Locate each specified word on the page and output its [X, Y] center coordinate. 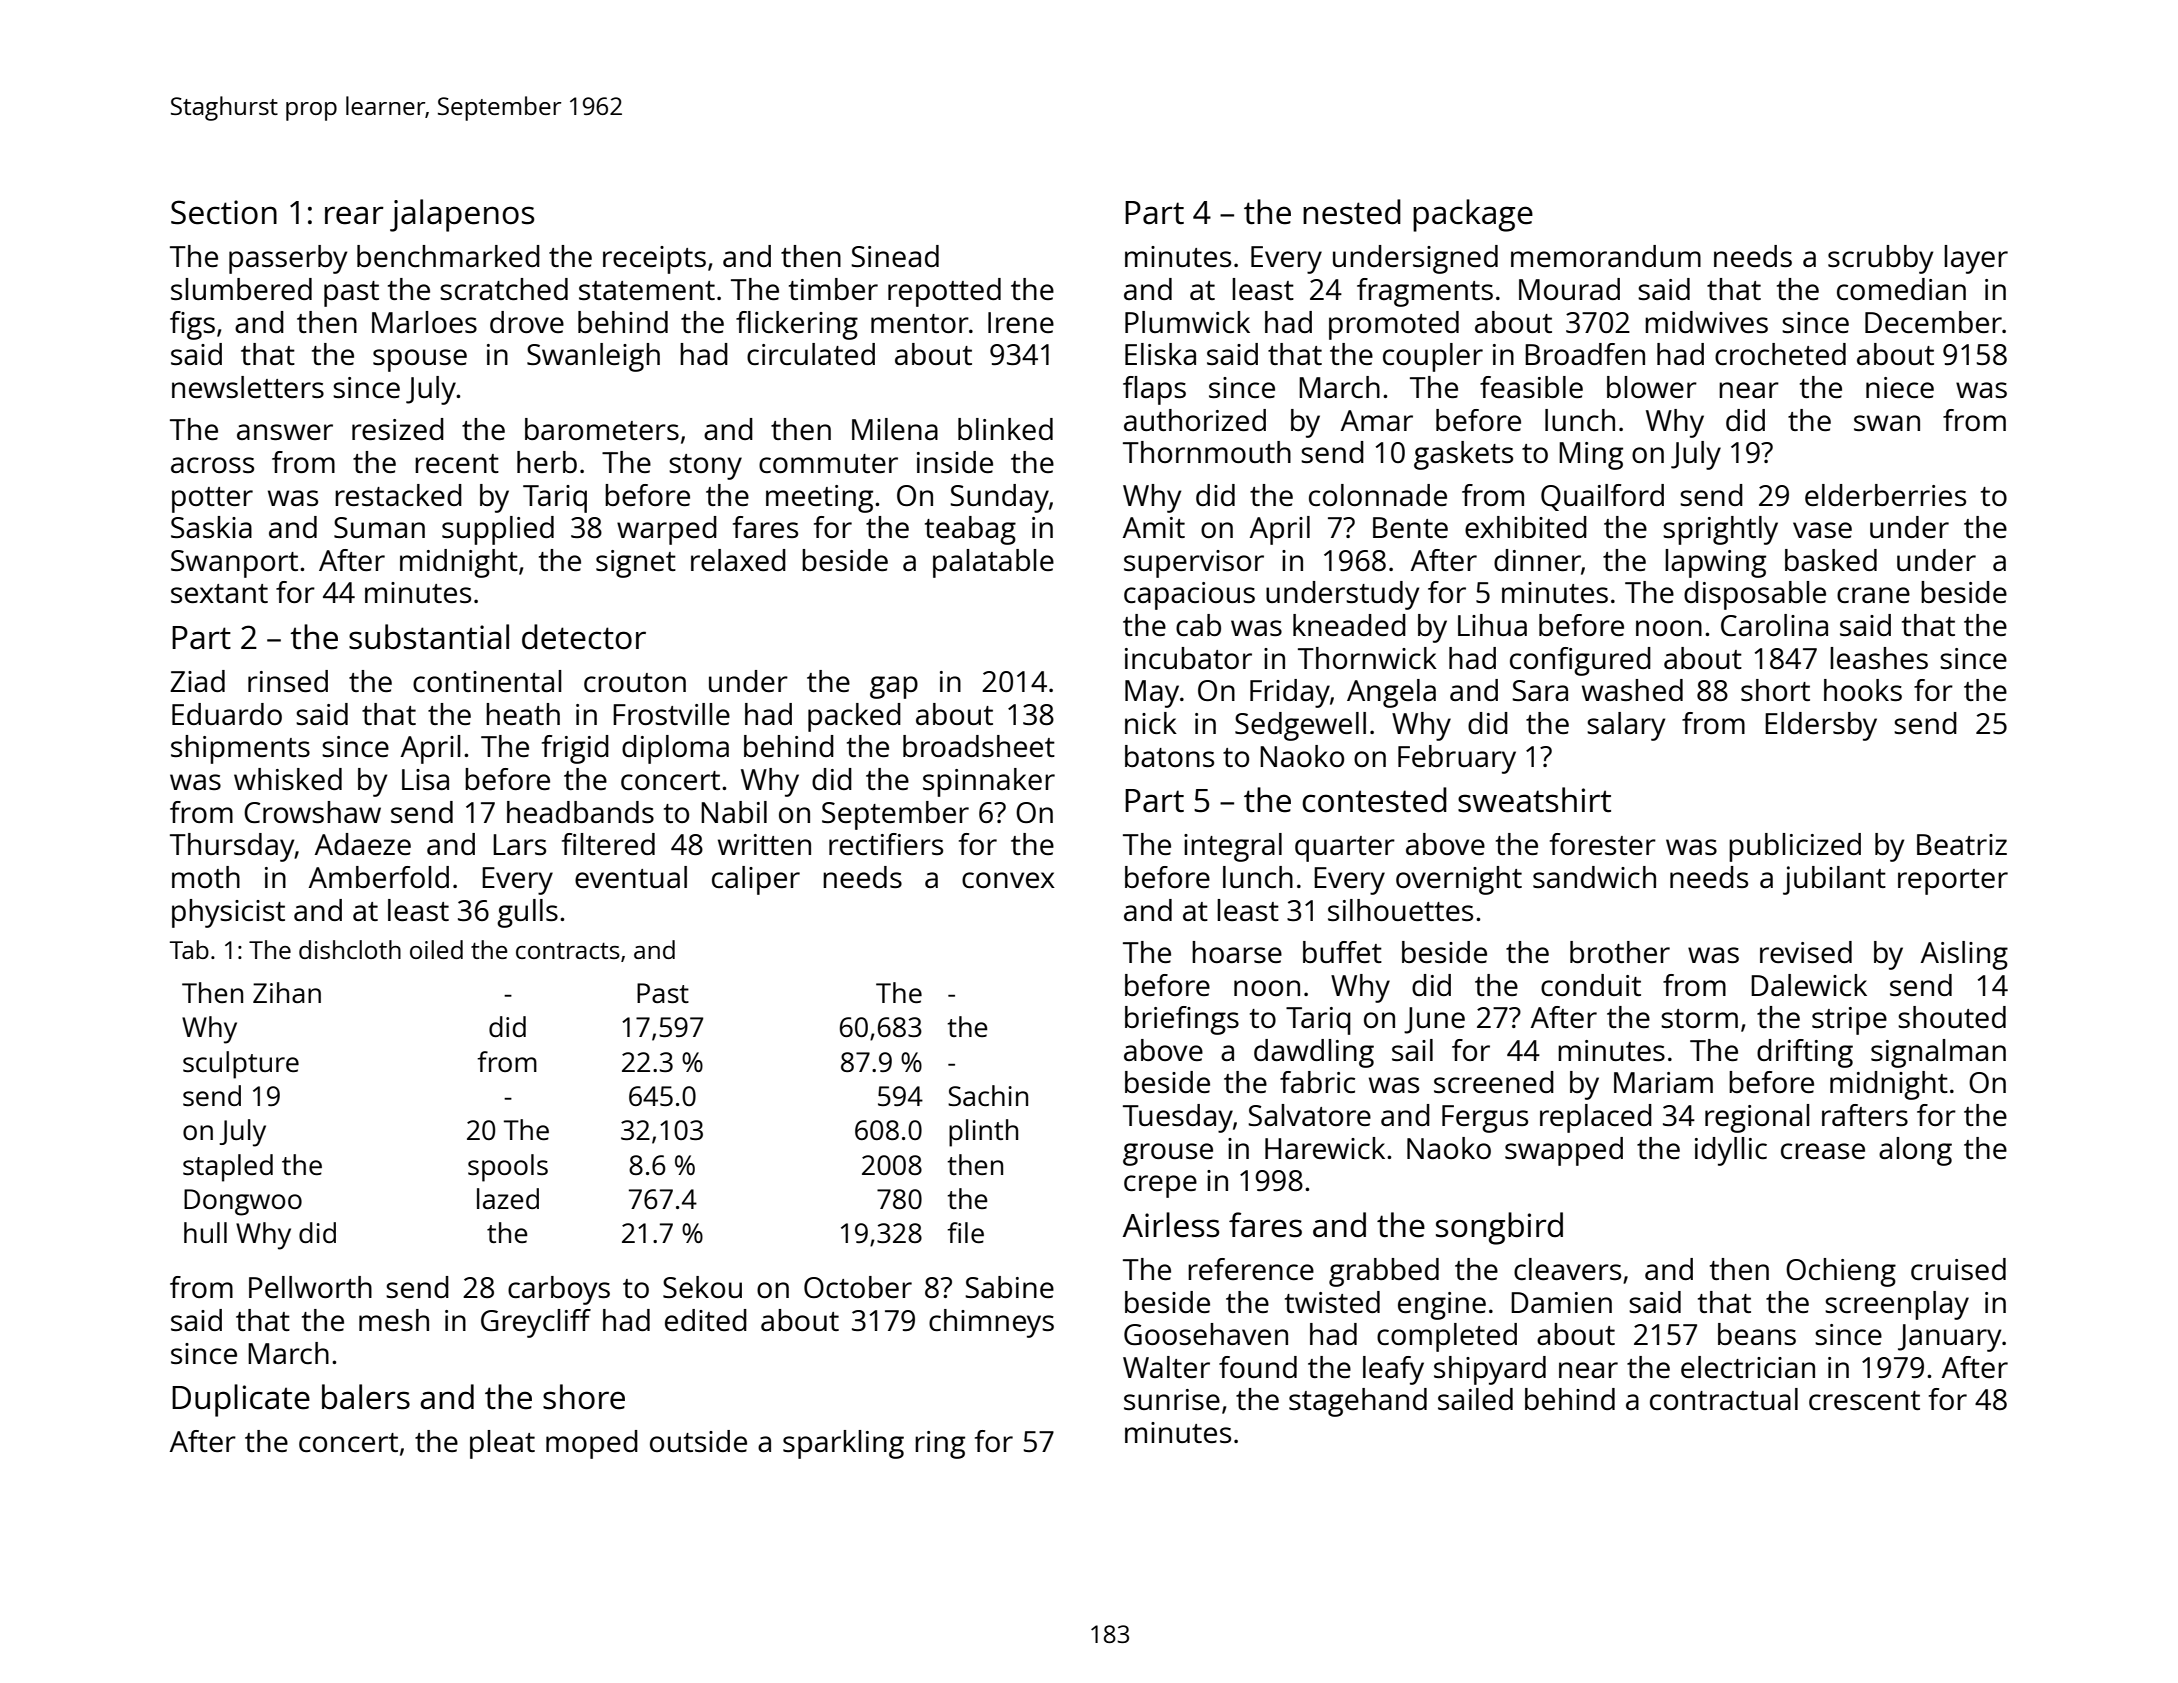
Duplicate [241, 1400]
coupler [1433, 357]
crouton [635, 682]
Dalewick [1809, 985]
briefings [1182, 1020]
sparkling [843, 1444]
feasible [1531, 387]
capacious [1189, 596]
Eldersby [1821, 726]
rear [354, 215]
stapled [228, 1168]
